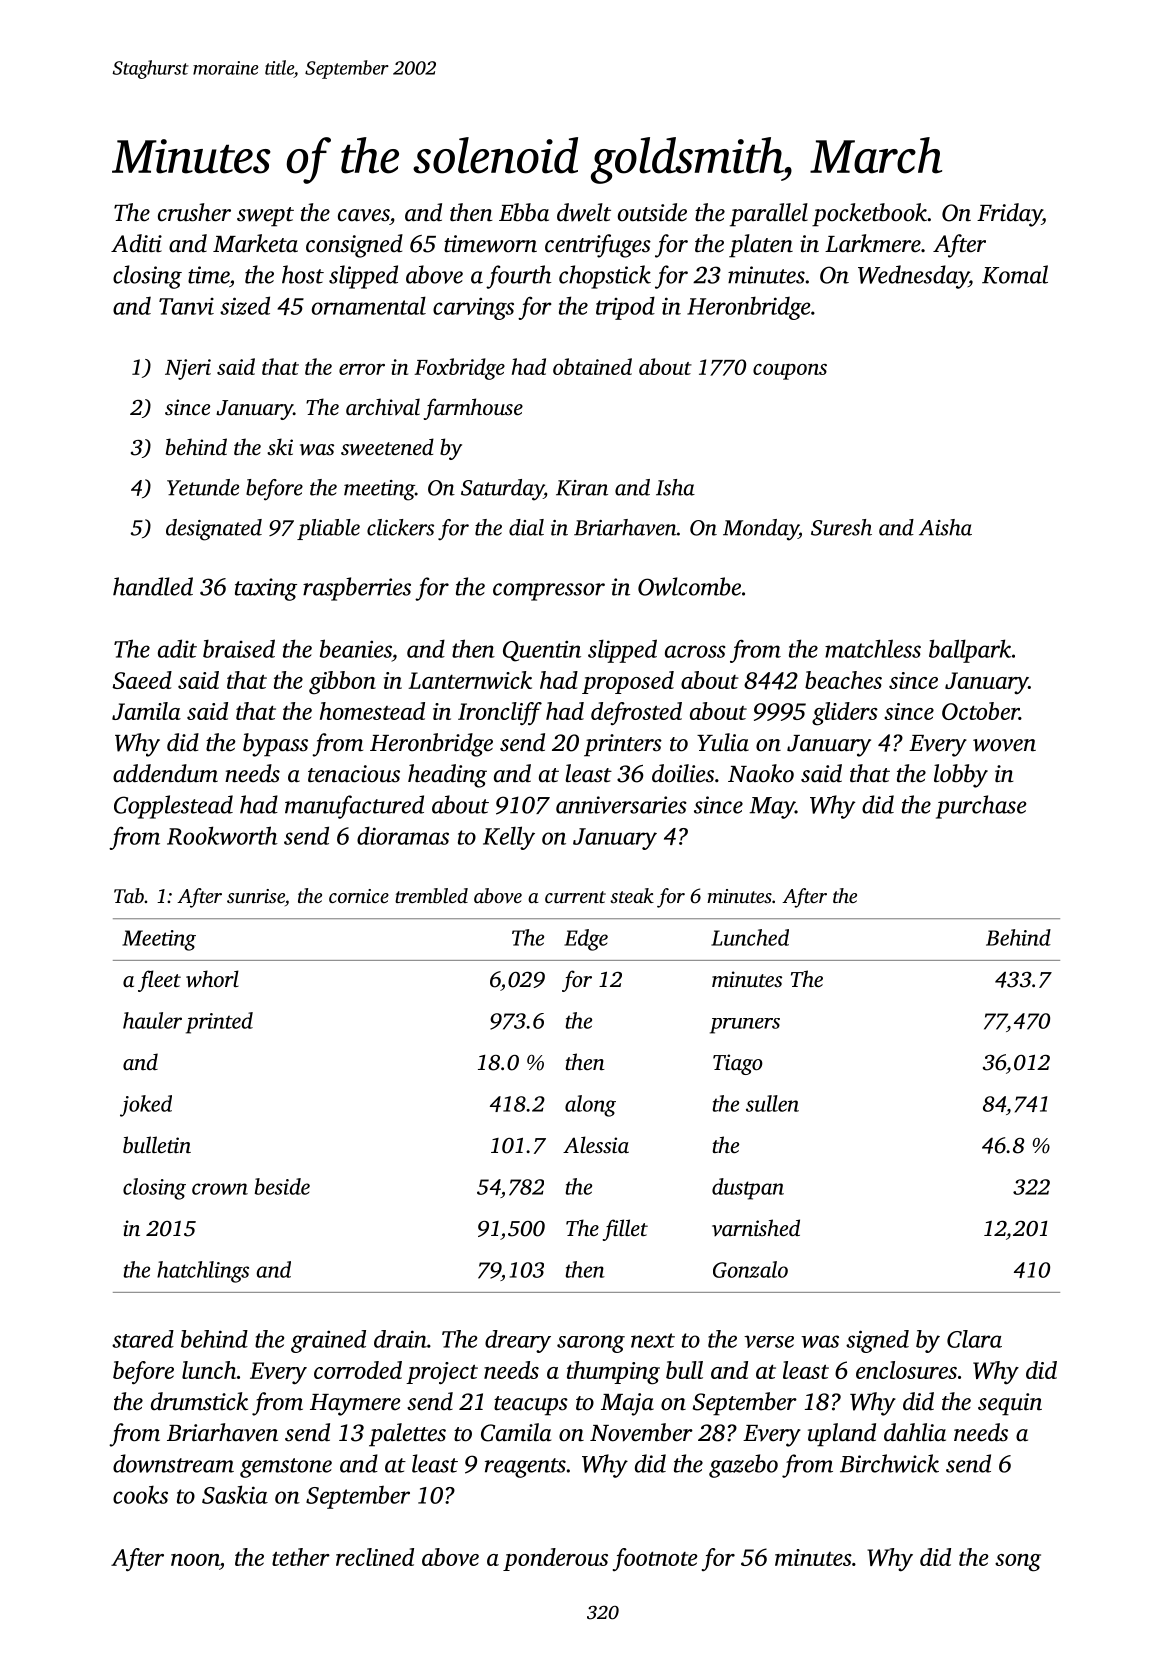  Describe the element at coordinates (555, 1559) in the screenshot. I see `ponderous` at that location.
